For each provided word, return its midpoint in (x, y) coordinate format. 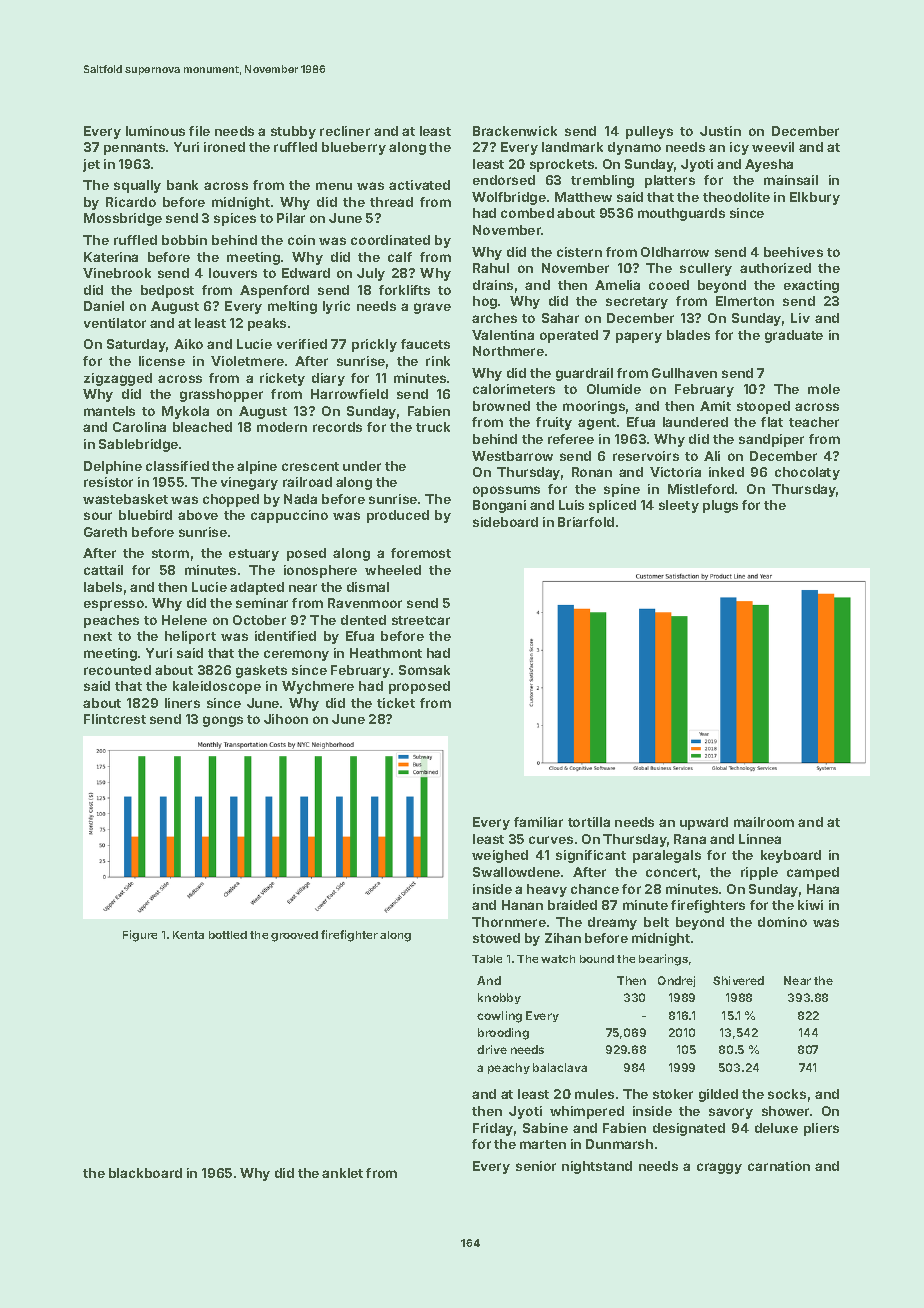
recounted (117, 670)
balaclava (560, 1067)
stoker (673, 1094)
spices (235, 219)
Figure (140, 936)
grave (432, 308)
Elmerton (745, 301)
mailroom (764, 822)
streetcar (421, 620)
